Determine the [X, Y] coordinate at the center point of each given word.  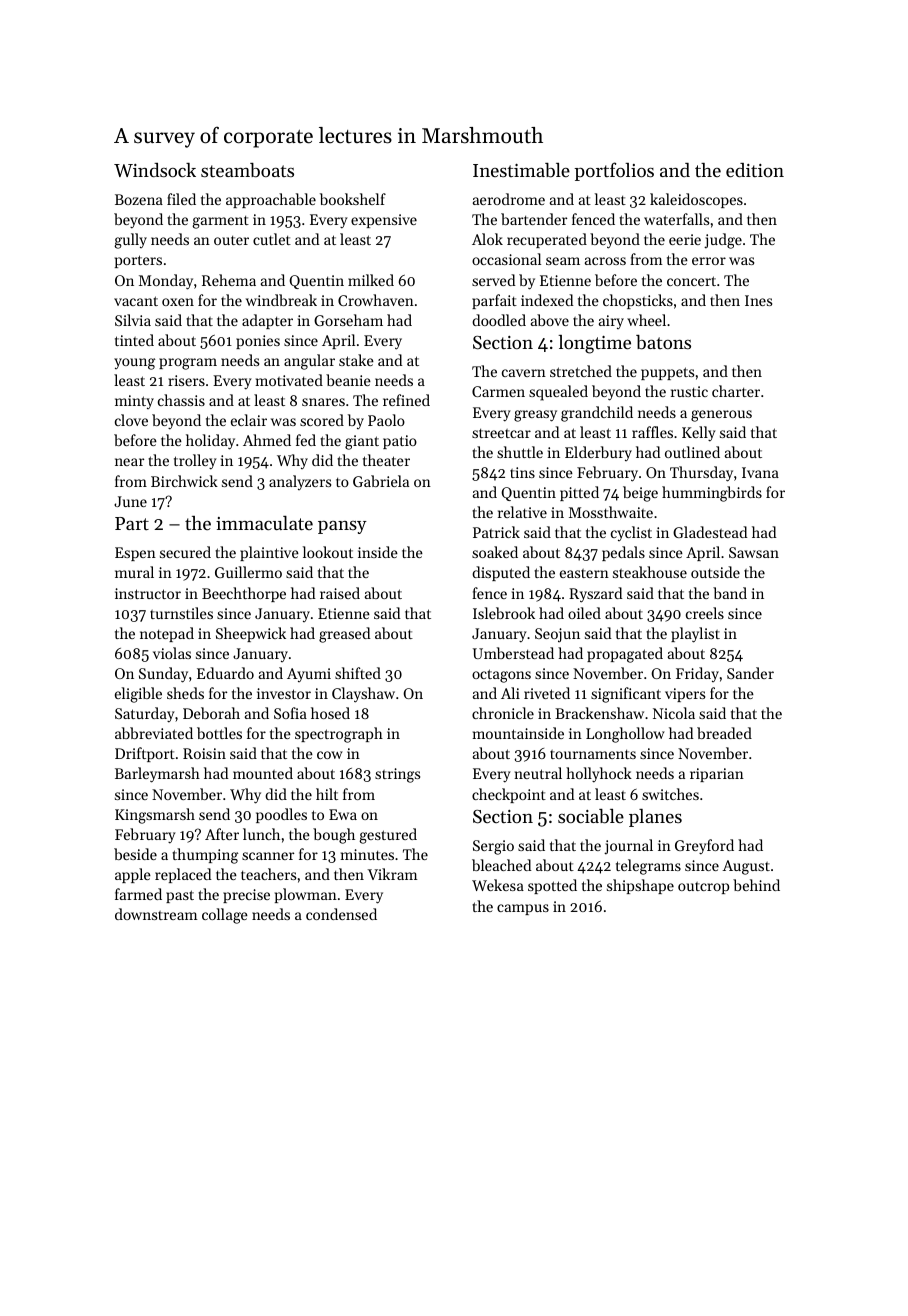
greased [345, 635]
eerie [685, 239]
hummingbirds [712, 494]
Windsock [155, 170]
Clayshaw [363, 695]
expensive [384, 221]
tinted [134, 340]
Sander [750, 673]
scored [322, 420]
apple [133, 875]
